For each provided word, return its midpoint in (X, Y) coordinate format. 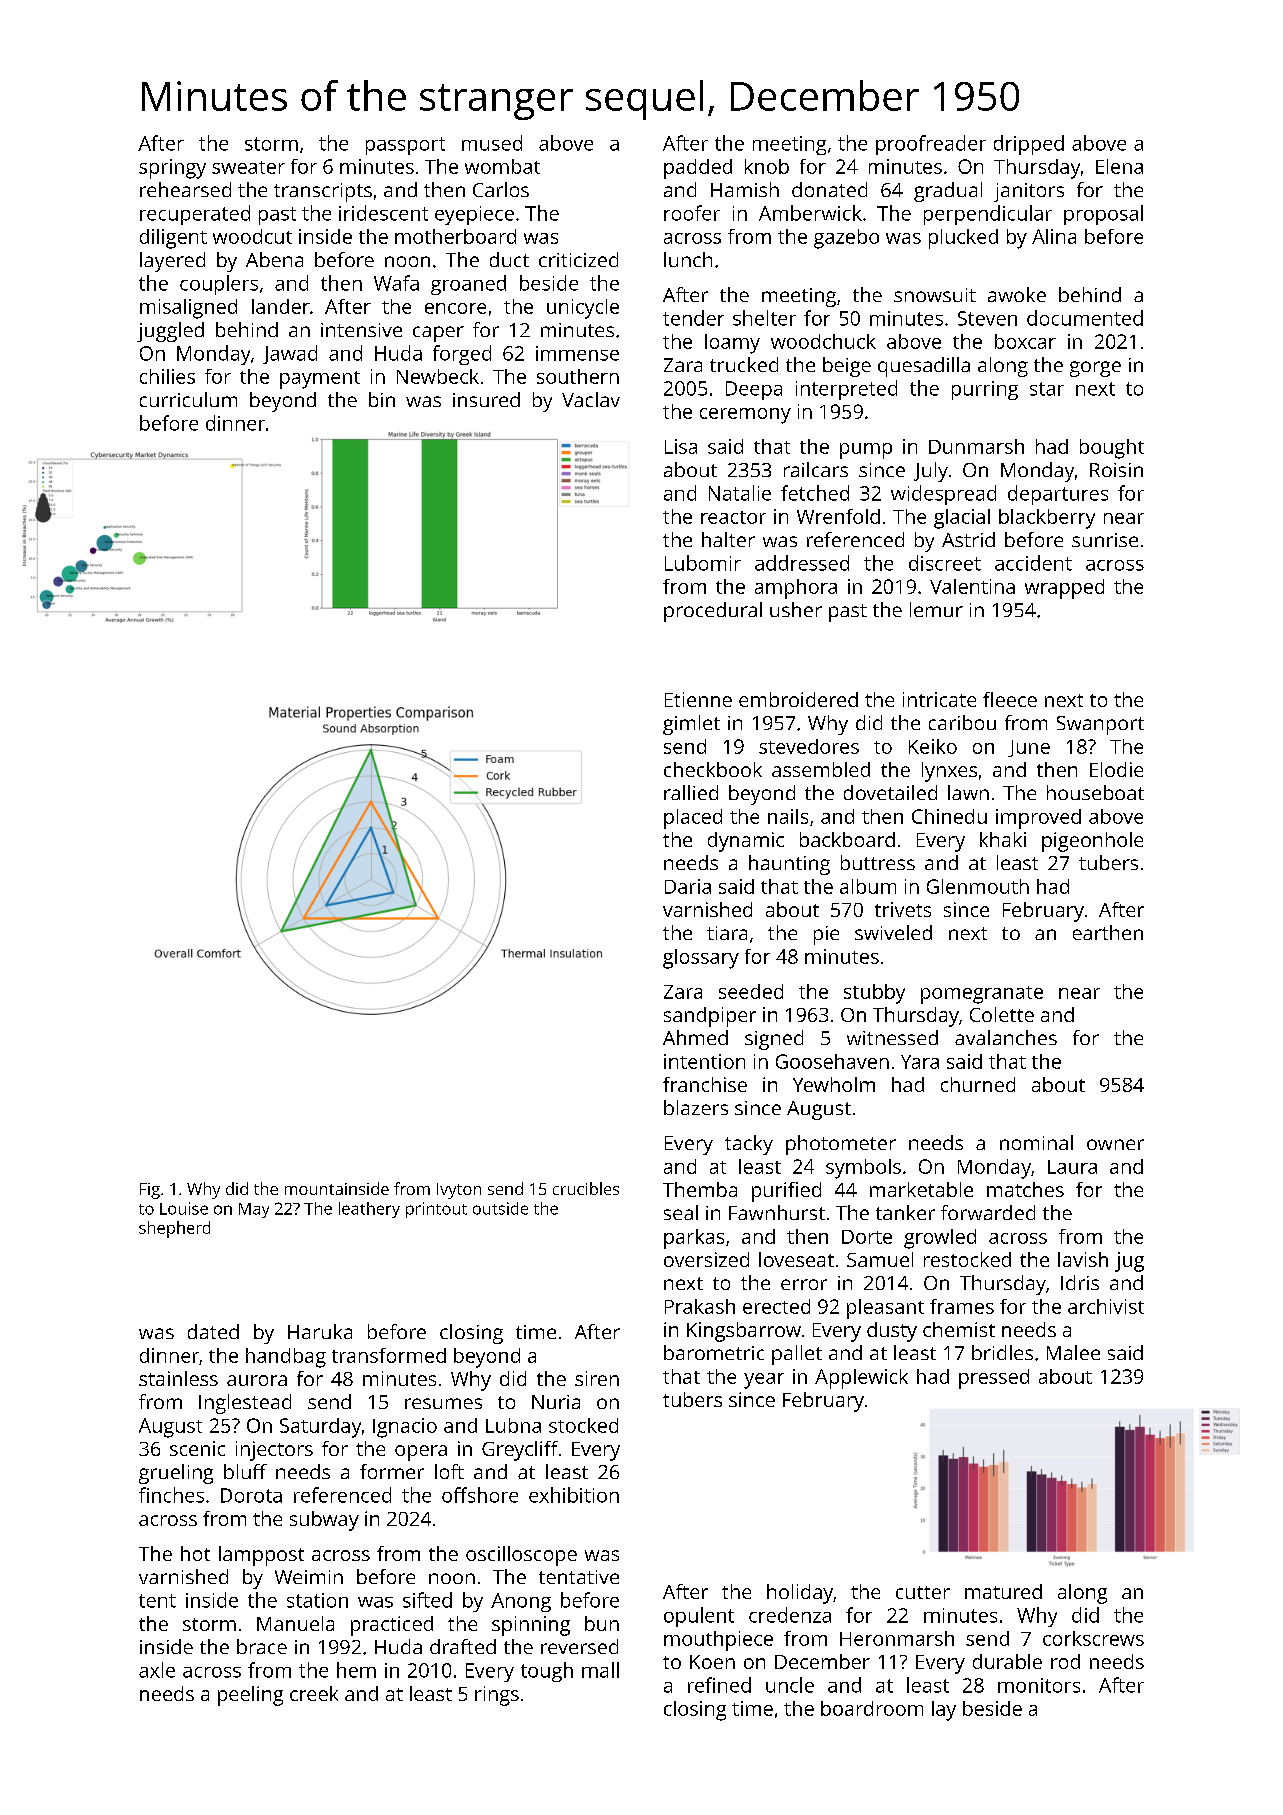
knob (767, 166)
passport (405, 146)
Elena (1119, 166)
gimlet (691, 725)
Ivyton (459, 1191)
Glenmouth (978, 886)
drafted (463, 1646)
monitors (1039, 1685)
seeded (751, 991)
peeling (250, 1696)
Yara (920, 1062)
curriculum (188, 399)
